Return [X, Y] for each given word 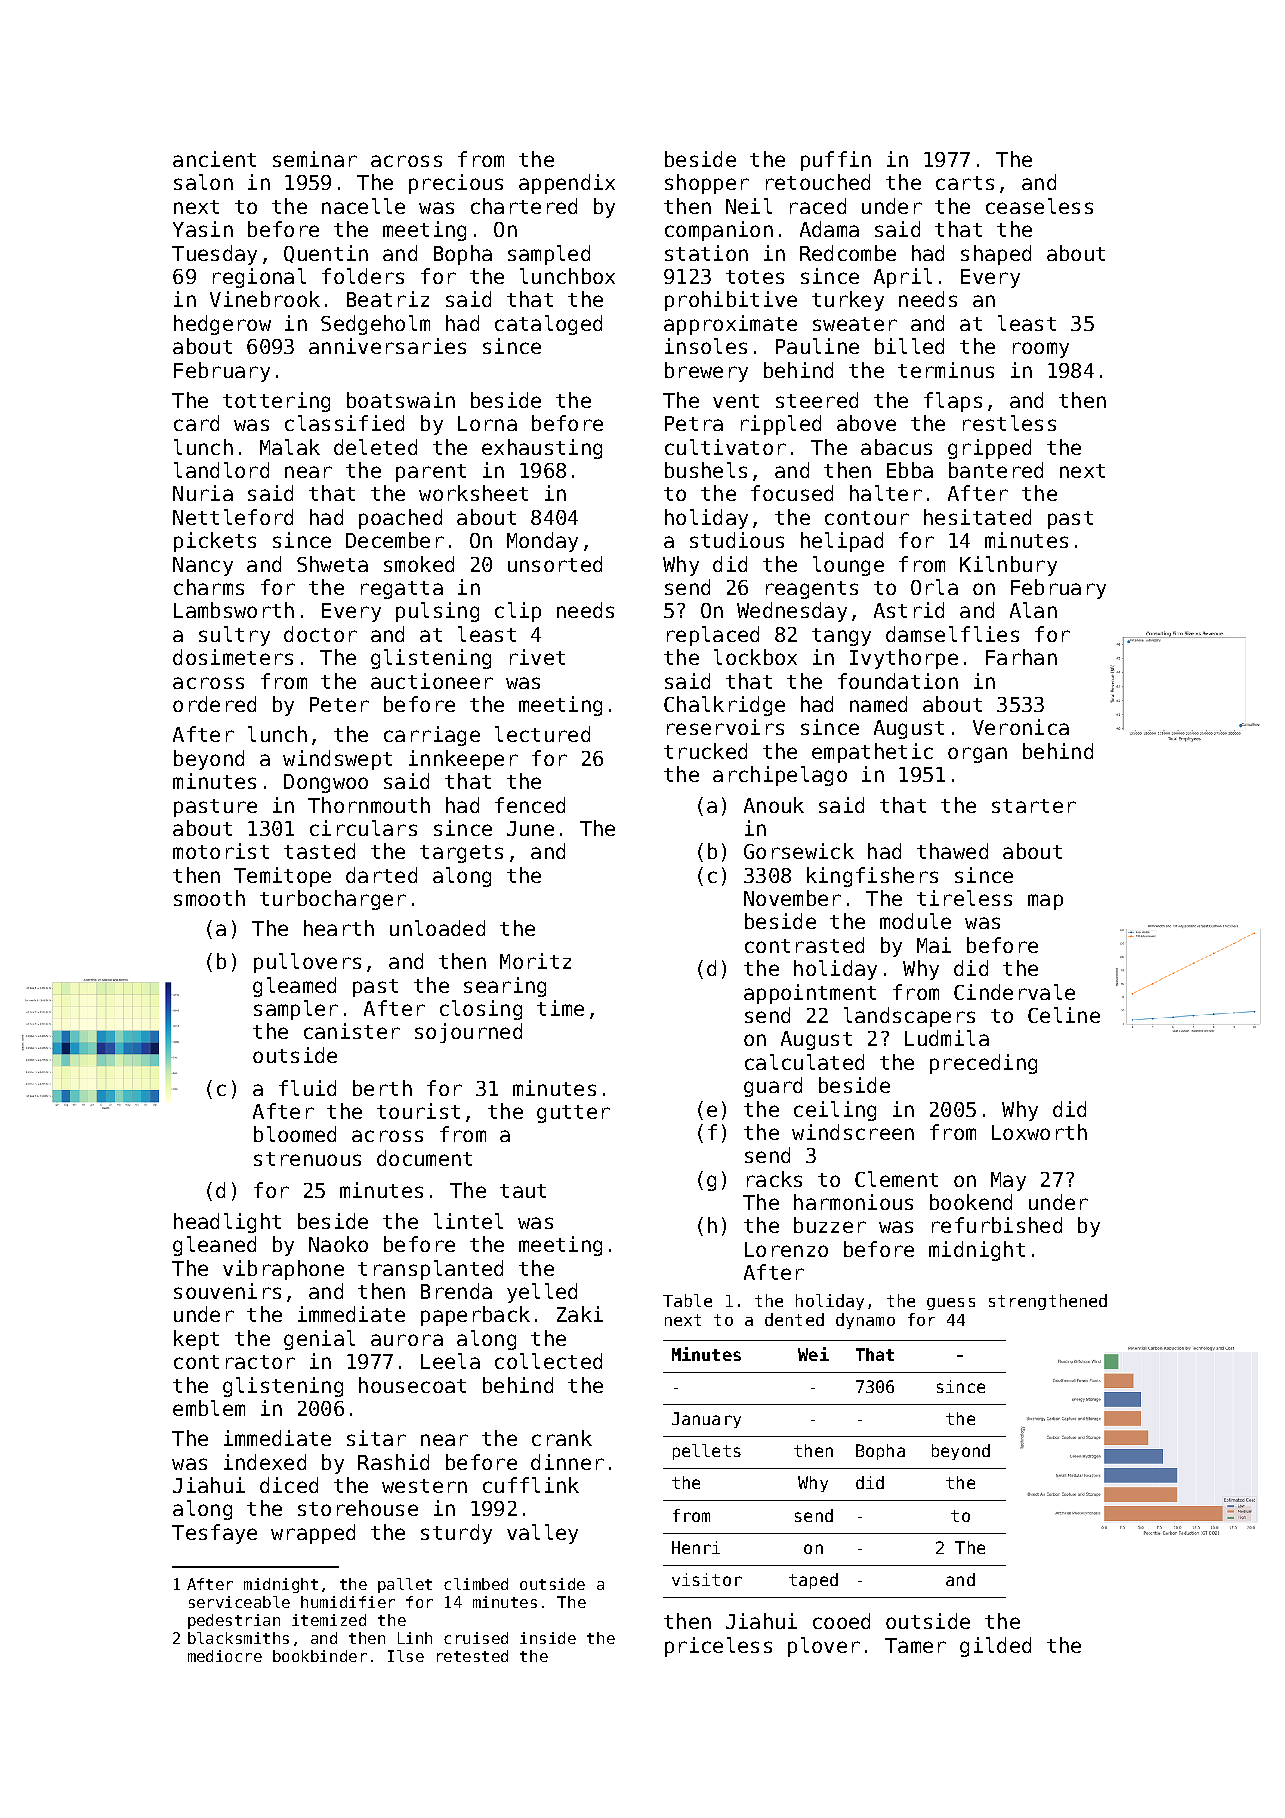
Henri [696, 1547]
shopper [707, 184]
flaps [953, 402]
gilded [995, 1647]
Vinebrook [265, 299]
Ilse [406, 1656]
